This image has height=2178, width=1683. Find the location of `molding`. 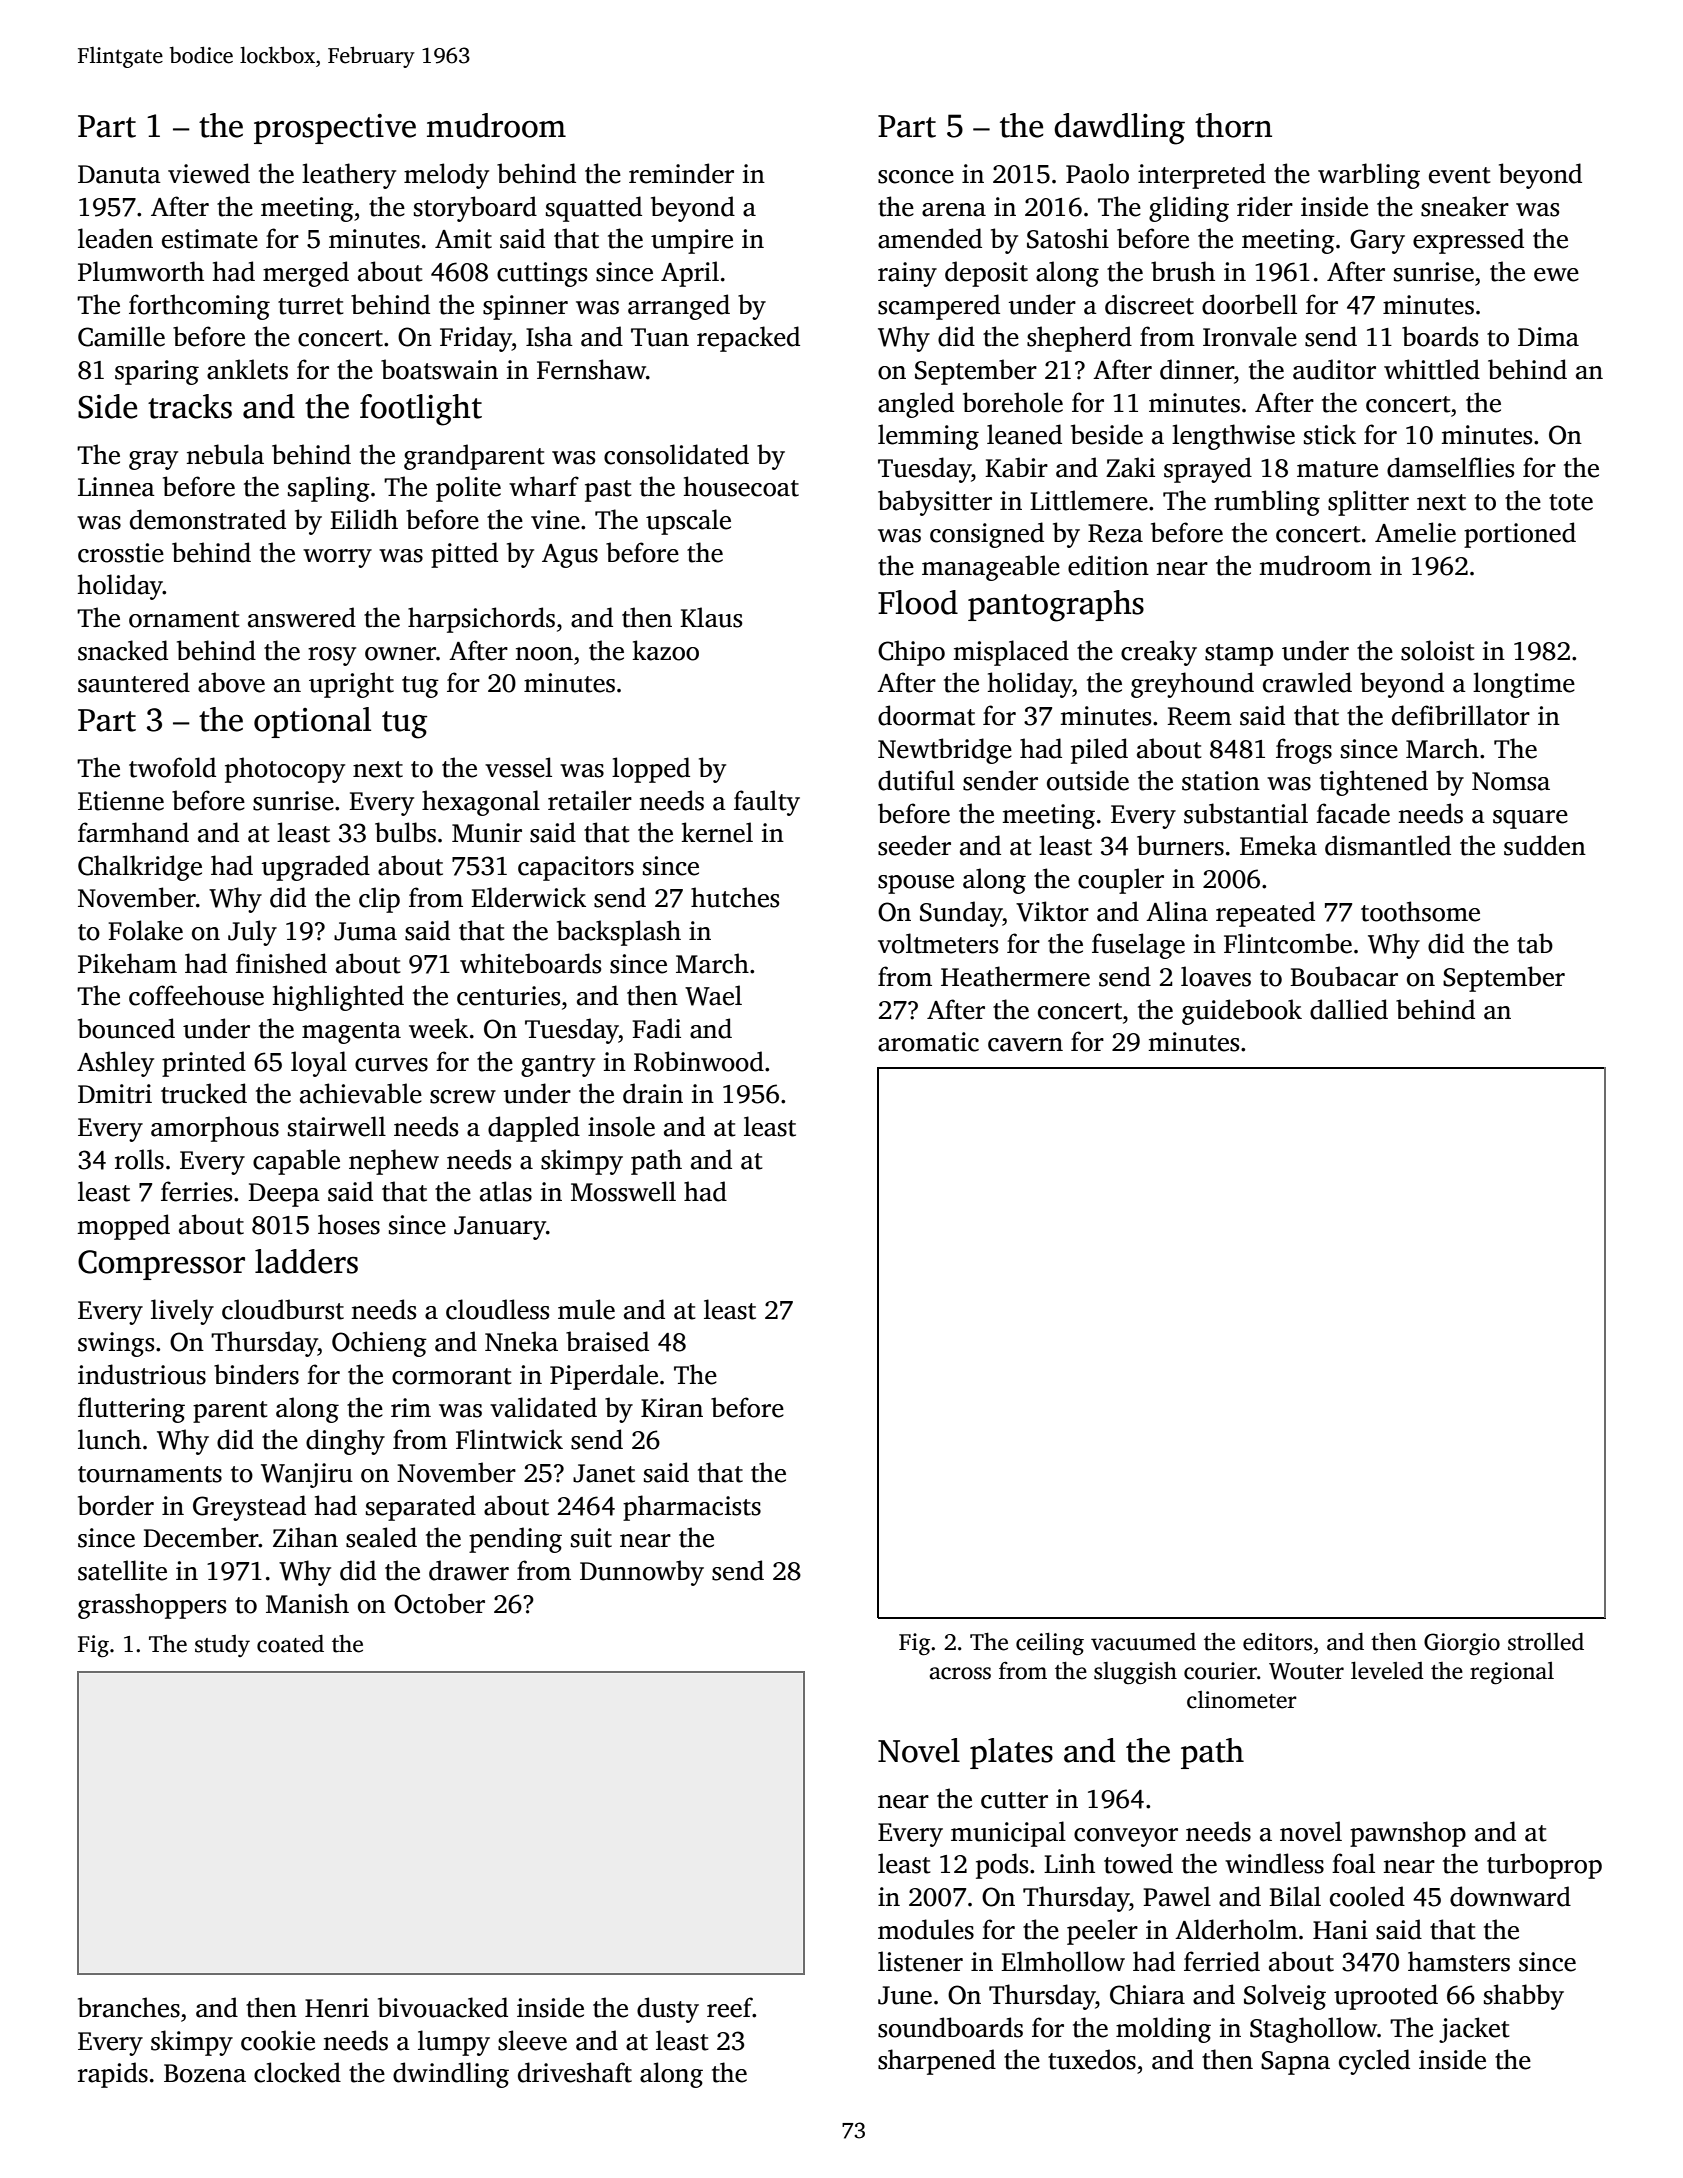

molding is located at coordinates (1163, 2030).
